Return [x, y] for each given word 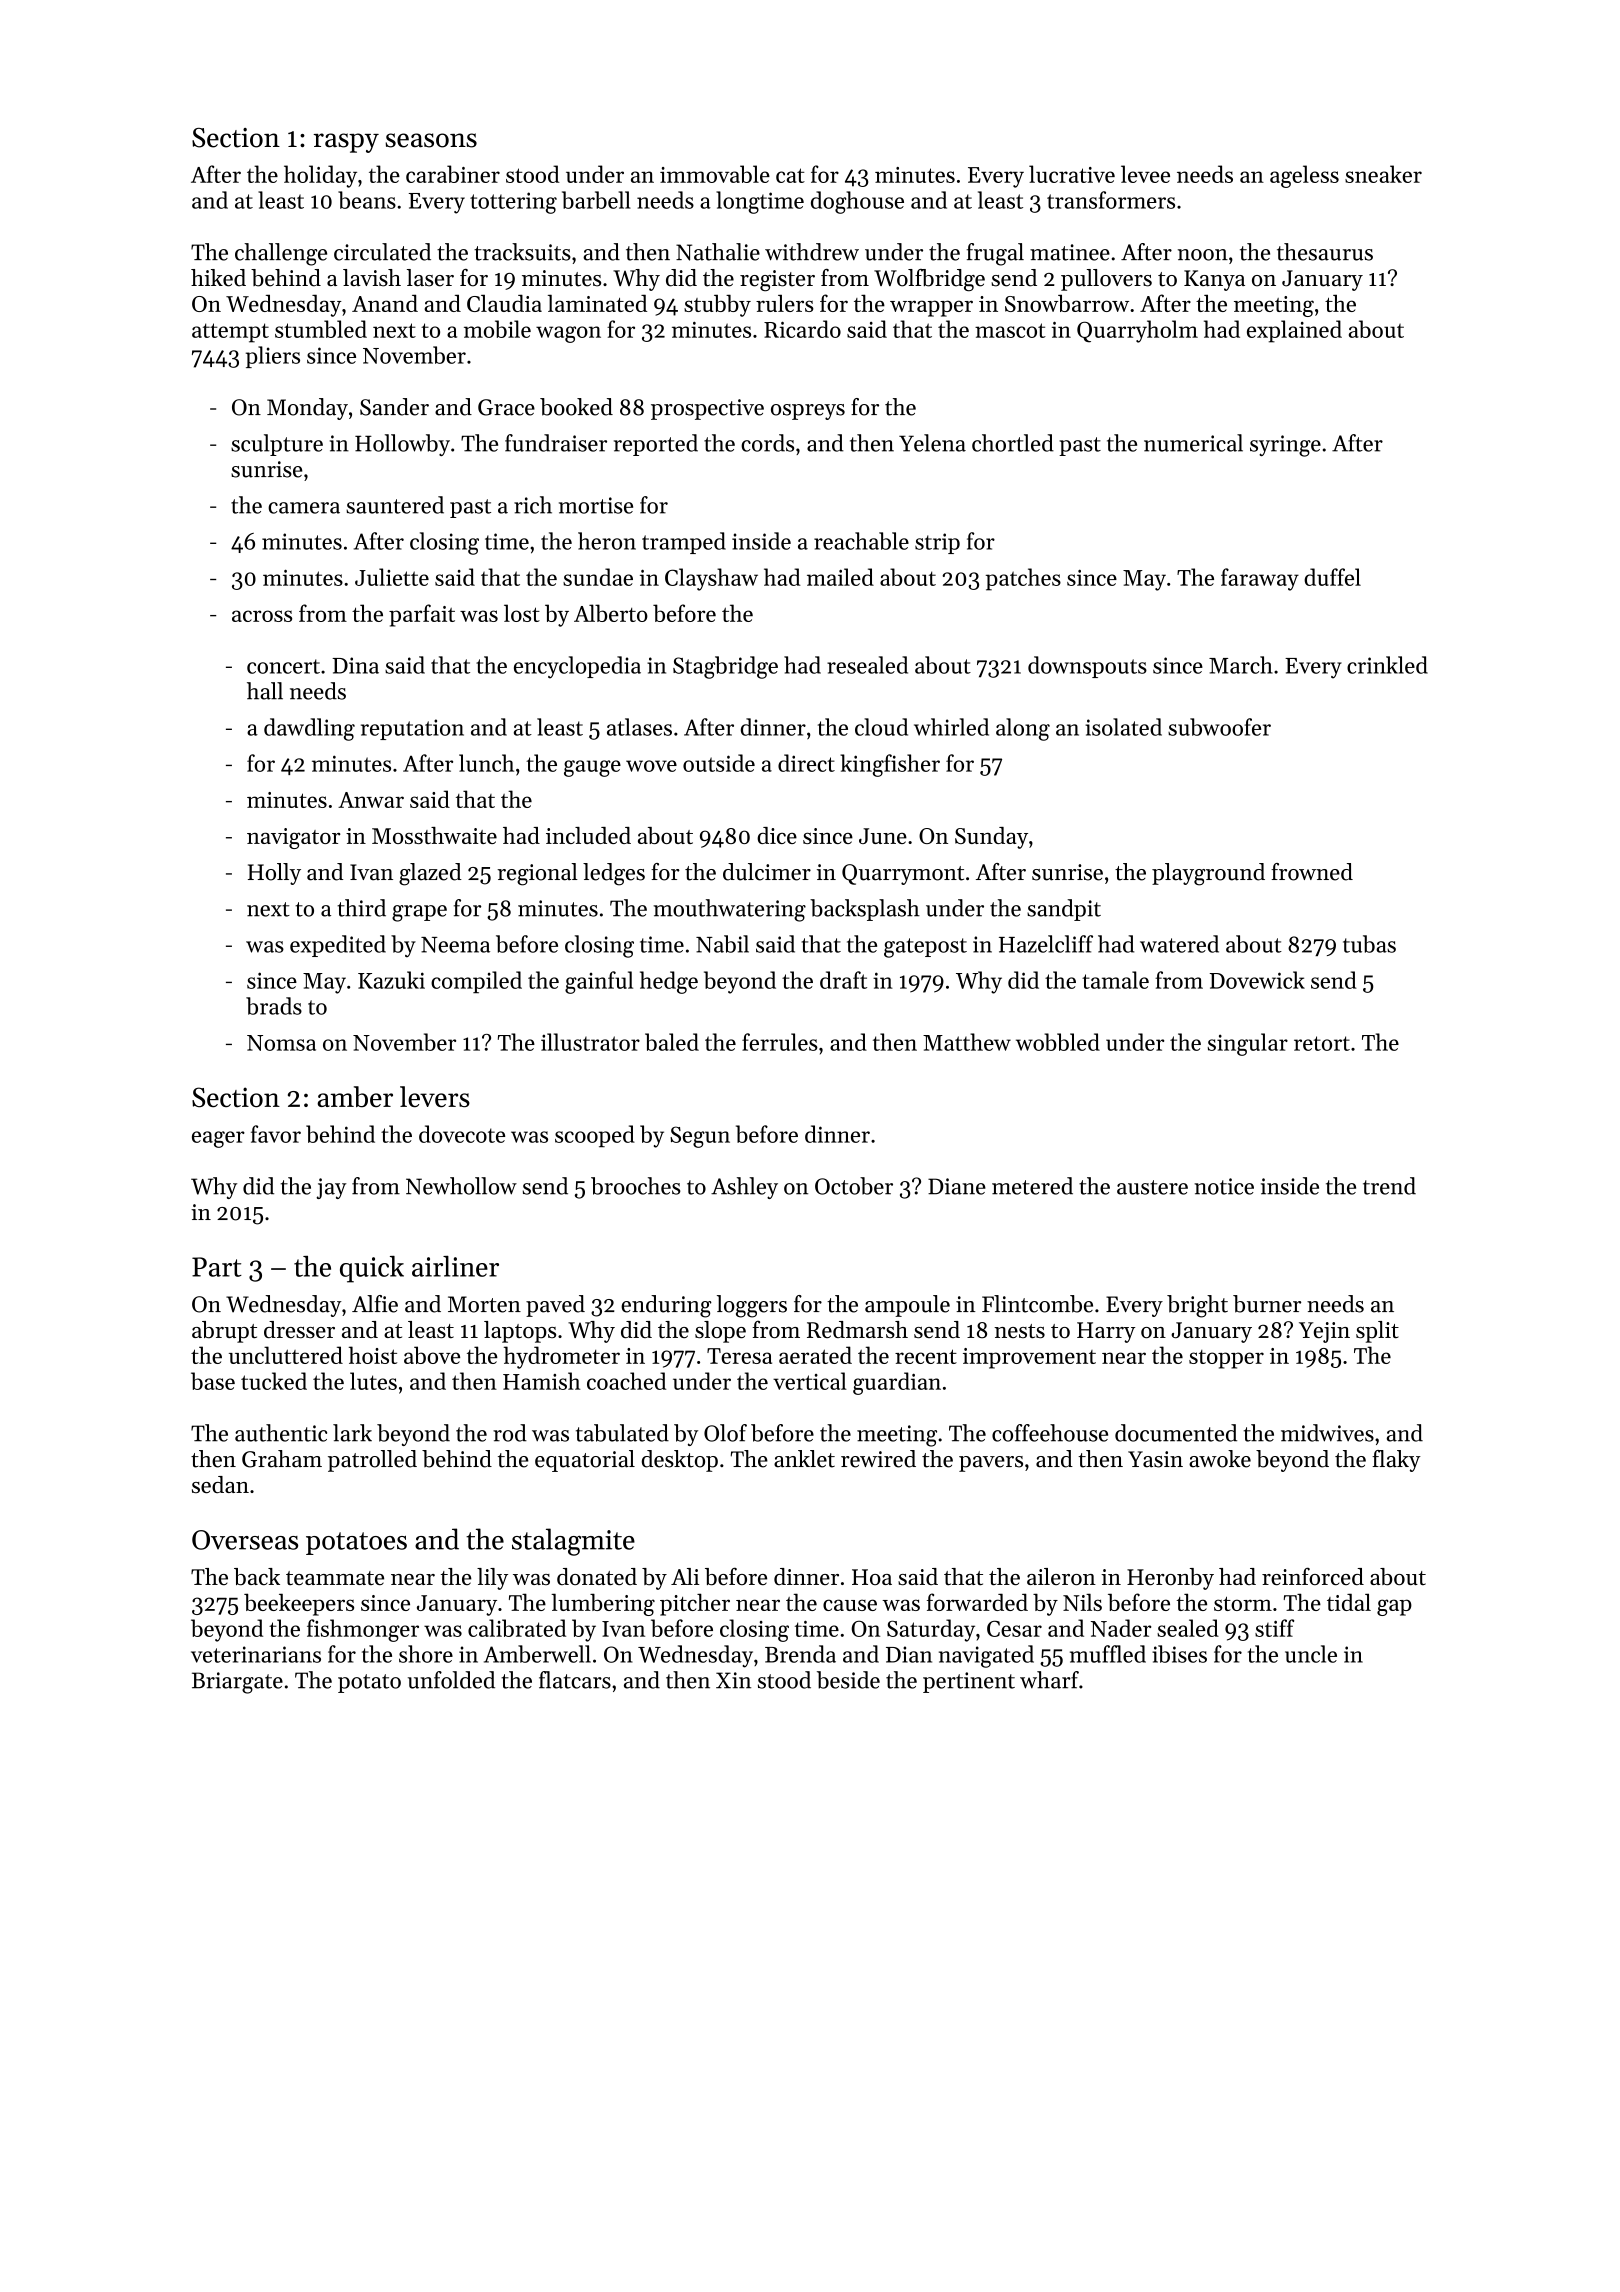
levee [1145, 174]
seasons [431, 140]
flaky [1396, 1461]
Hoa [872, 1577]
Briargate [237, 1683]
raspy [346, 143]
